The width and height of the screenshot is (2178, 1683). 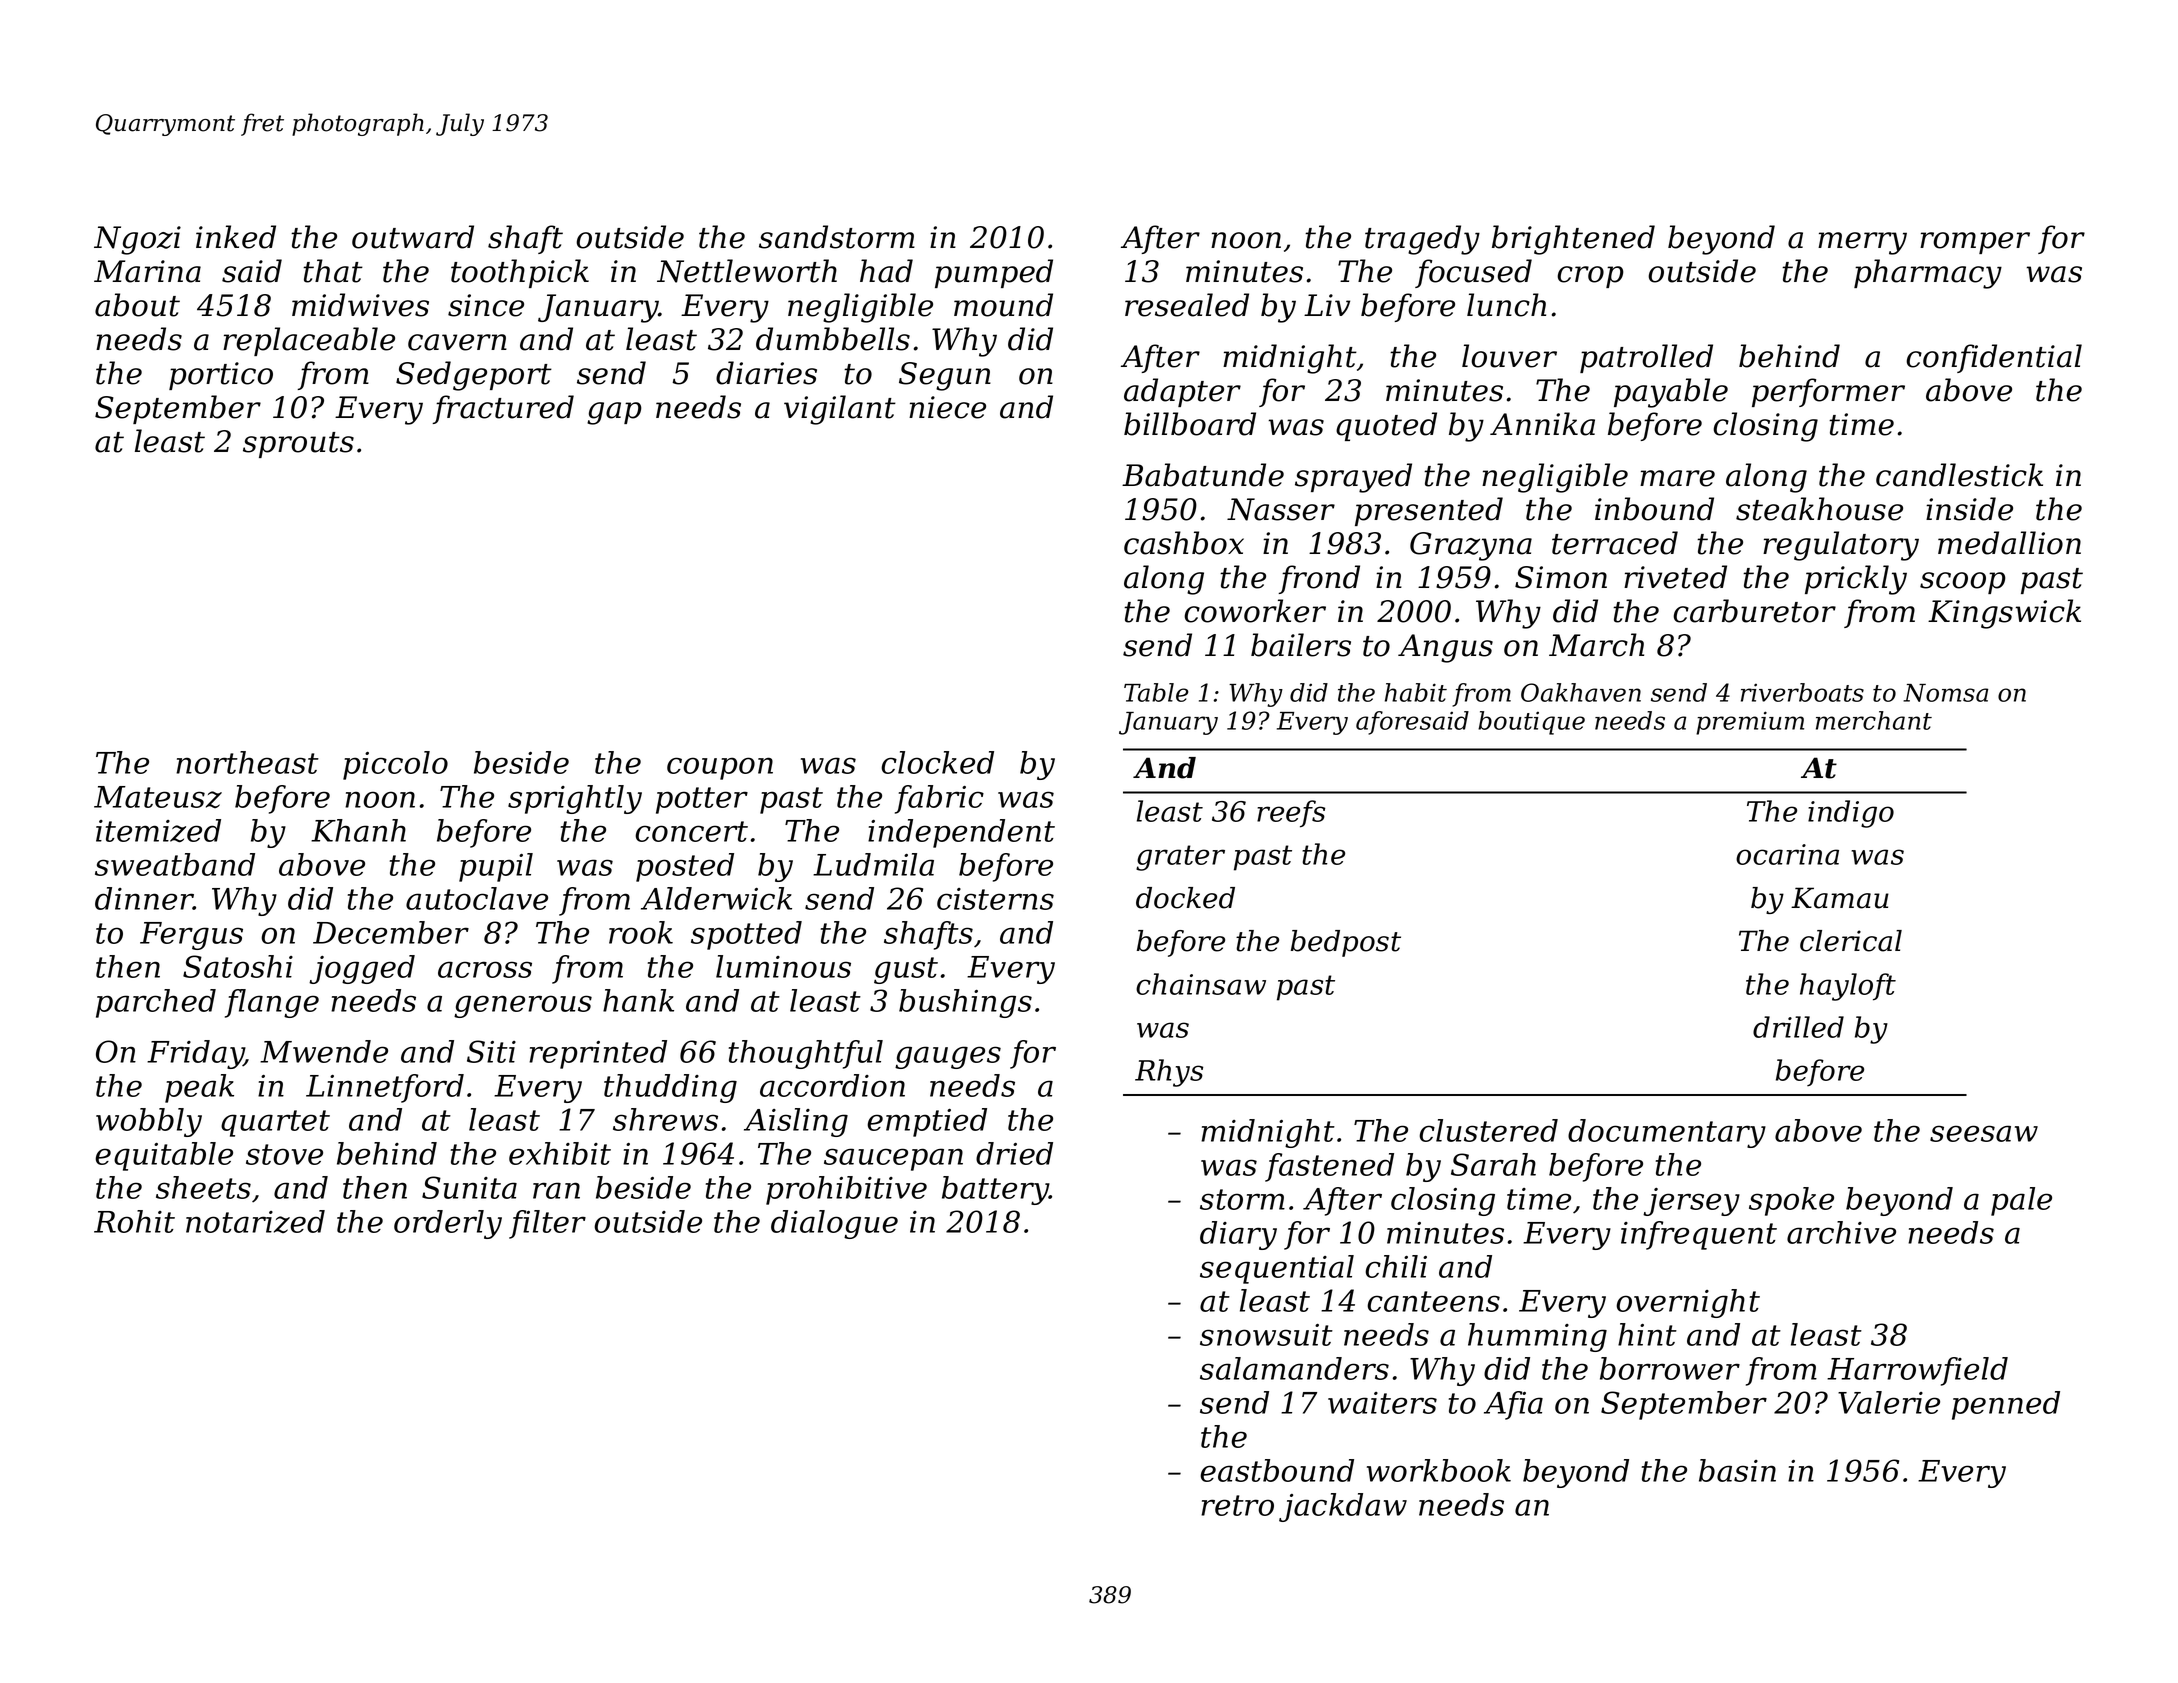 I want to click on bushings, so click(x=965, y=1003).
